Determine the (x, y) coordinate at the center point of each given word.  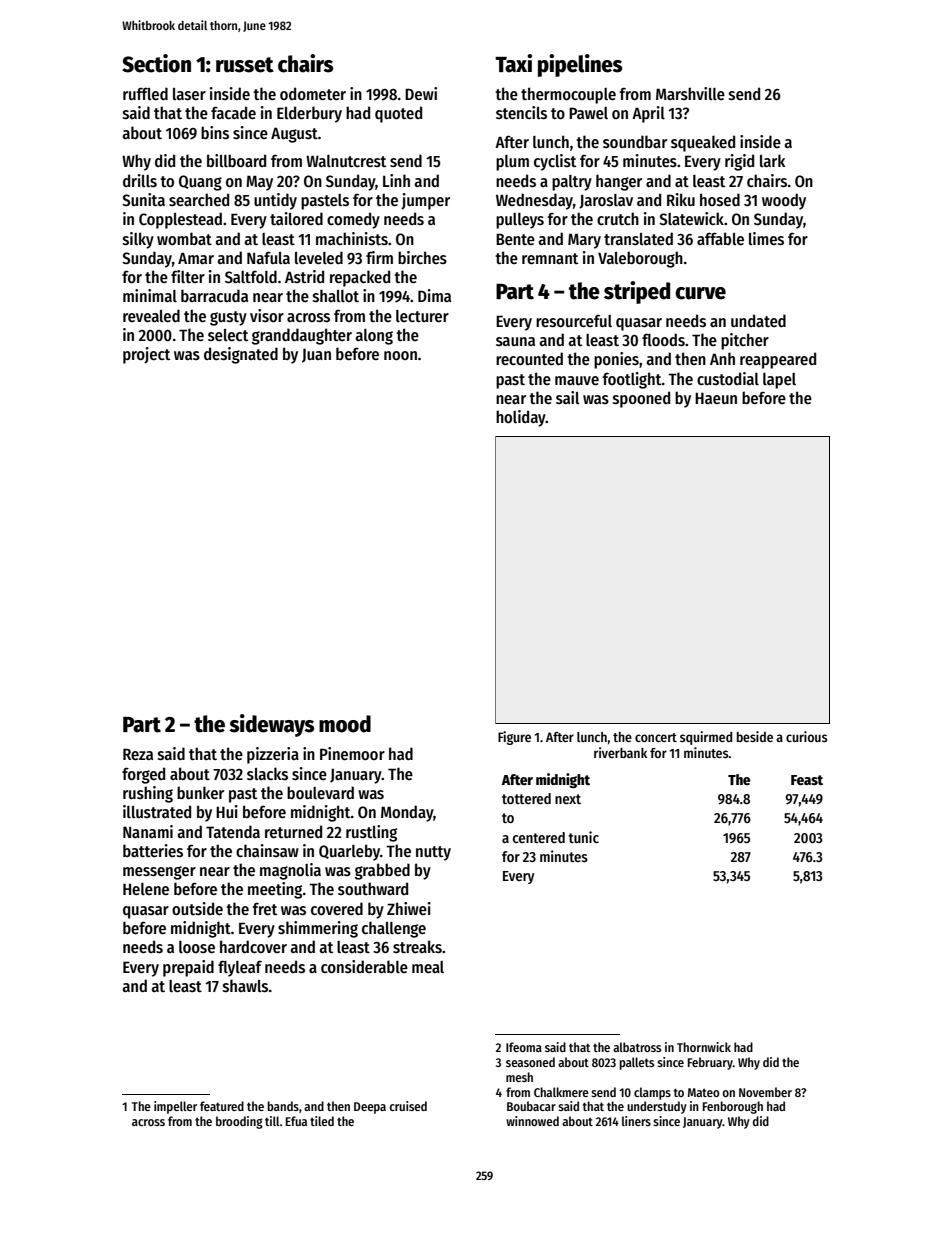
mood (345, 724)
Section (156, 63)
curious (807, 736)
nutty (433, 853)
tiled (322, 1121)
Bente (515, 239)
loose (197, 947)
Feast (807, 780)
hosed (720, 199)
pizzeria (273, 755)
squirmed (706, 738)
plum (512, 163)
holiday (521, 418)
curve (700, 293)
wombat (184, 238)
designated (241, 355)
